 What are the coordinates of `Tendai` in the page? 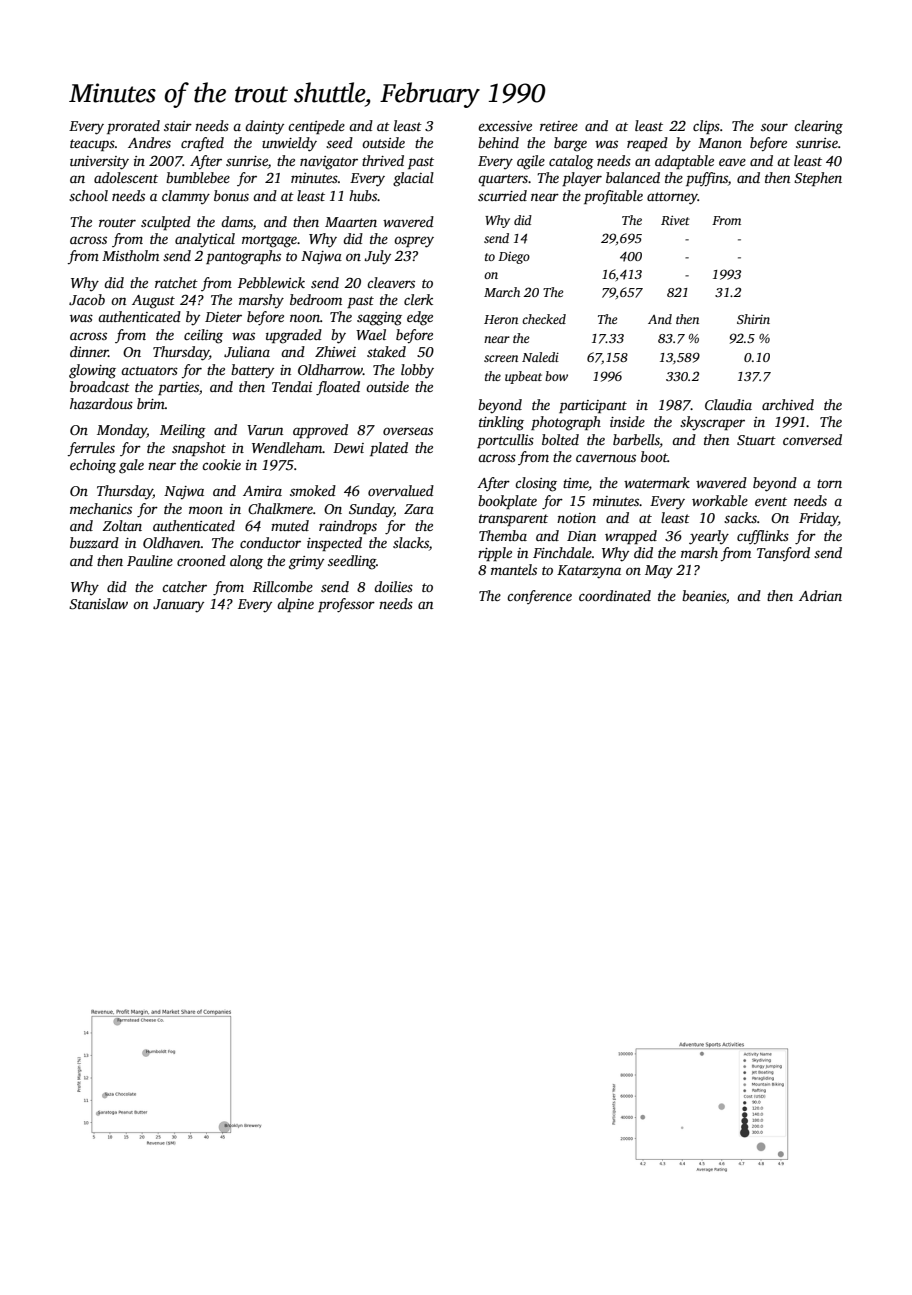 It's located at (292, 386).
